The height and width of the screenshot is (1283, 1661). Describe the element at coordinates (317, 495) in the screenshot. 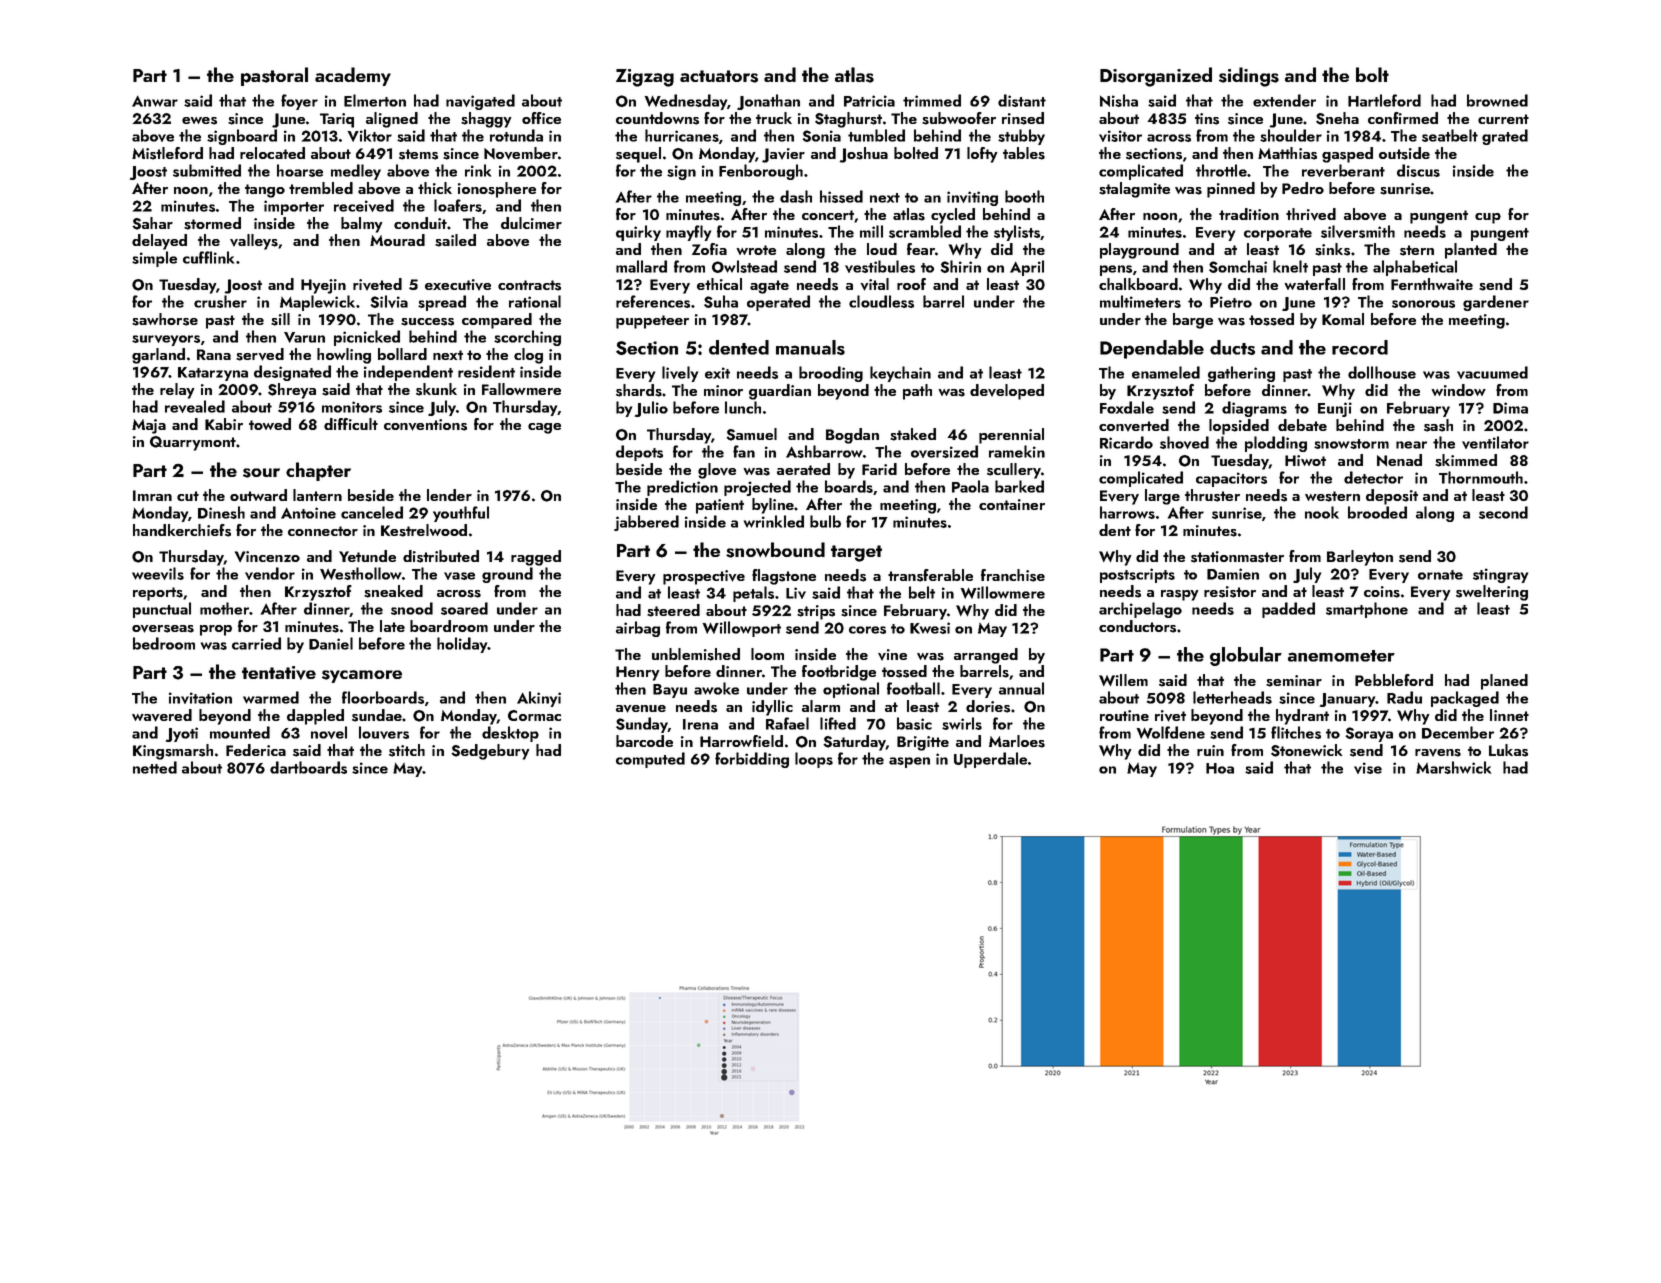

I see `lantern` at that location.
